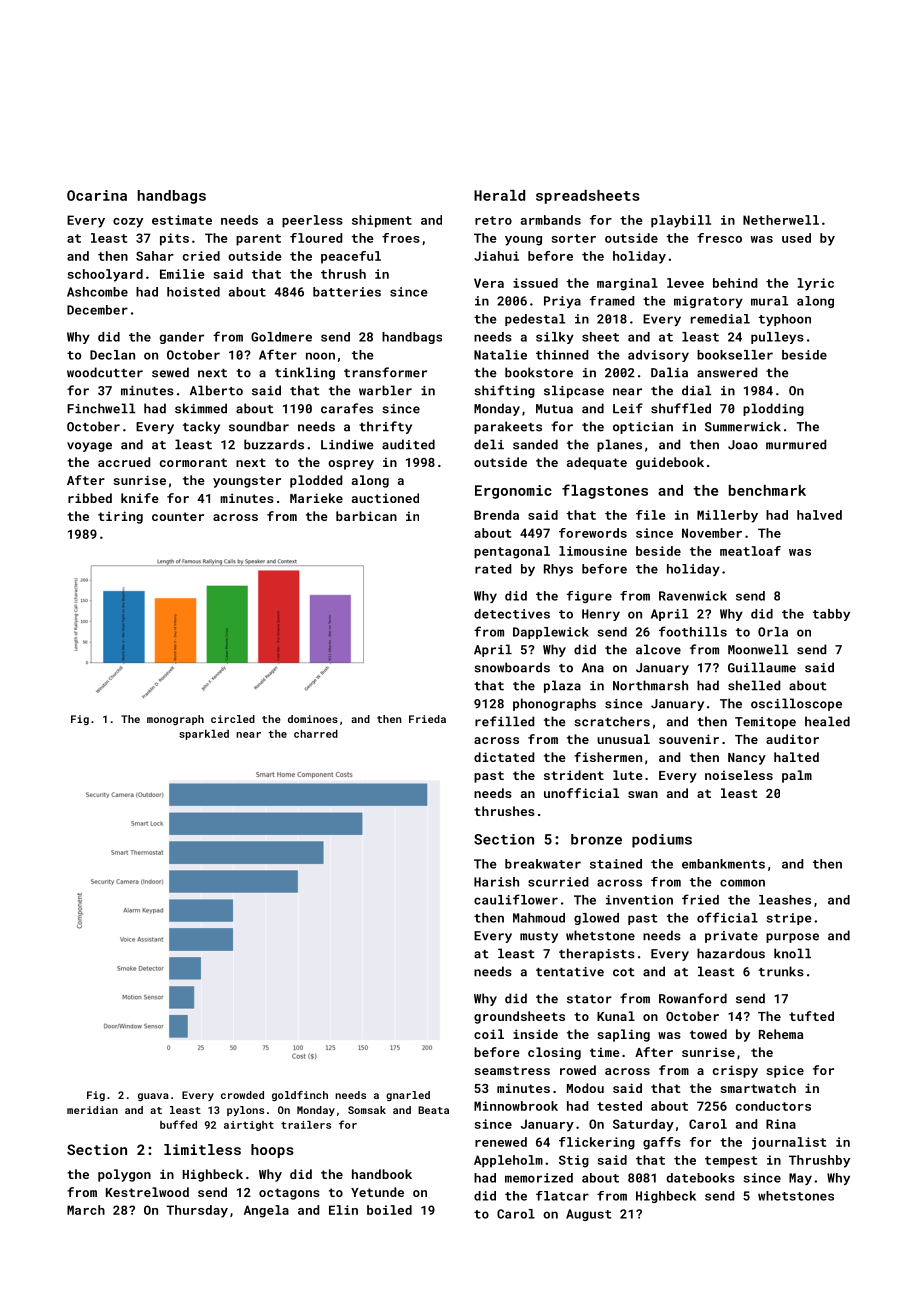  I want to click on shifting, so click(504, 391).
